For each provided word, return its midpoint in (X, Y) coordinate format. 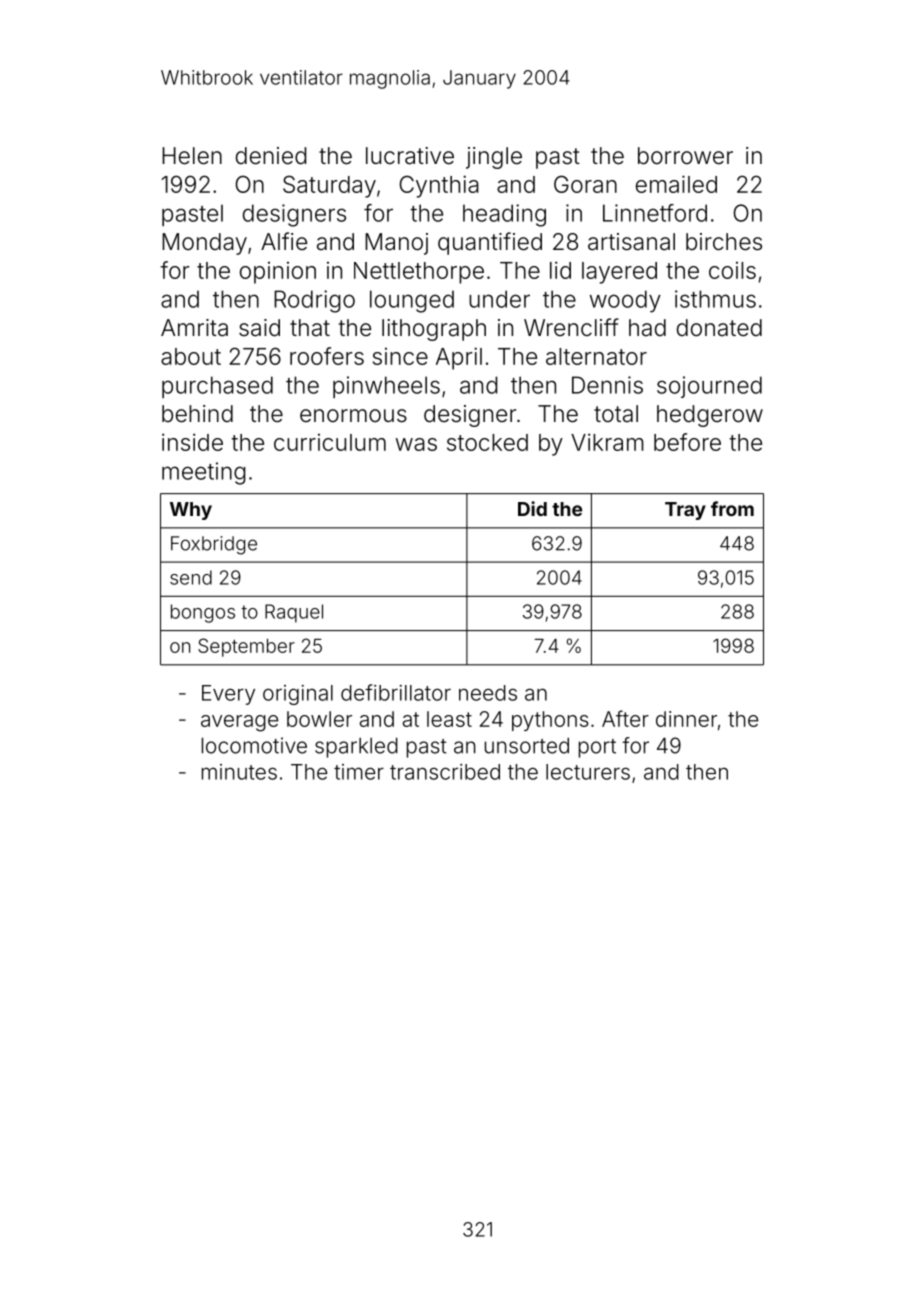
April (459, 358)
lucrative (410, 156)
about (191, 356)
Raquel (294, 613)
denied (271, 156)
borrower (685, 156)
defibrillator (396, 692)
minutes (239, 772)
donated (719, 328)
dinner (686, 719)
